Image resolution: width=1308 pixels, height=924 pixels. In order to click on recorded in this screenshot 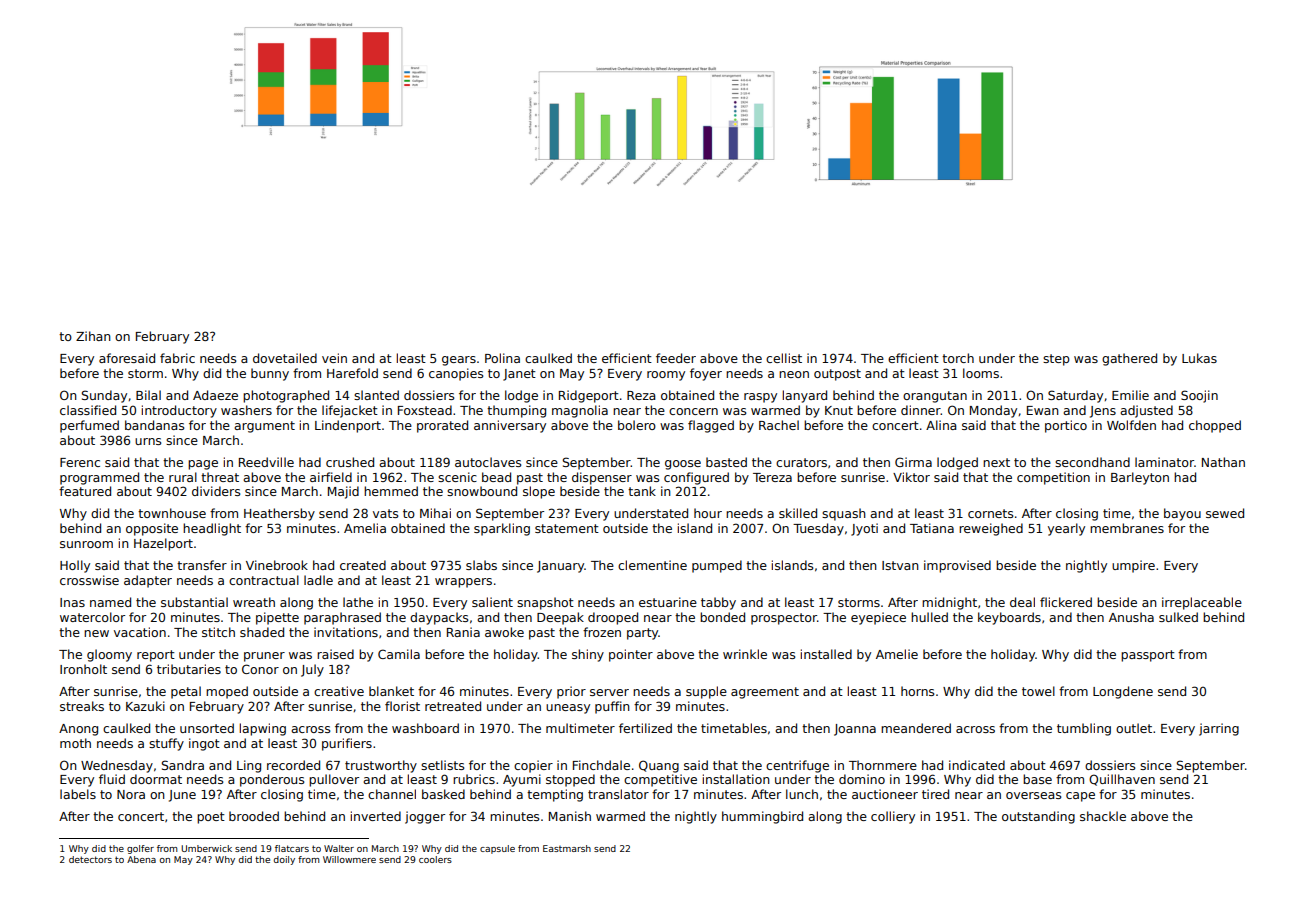, I will do `click(293, 765)`.
